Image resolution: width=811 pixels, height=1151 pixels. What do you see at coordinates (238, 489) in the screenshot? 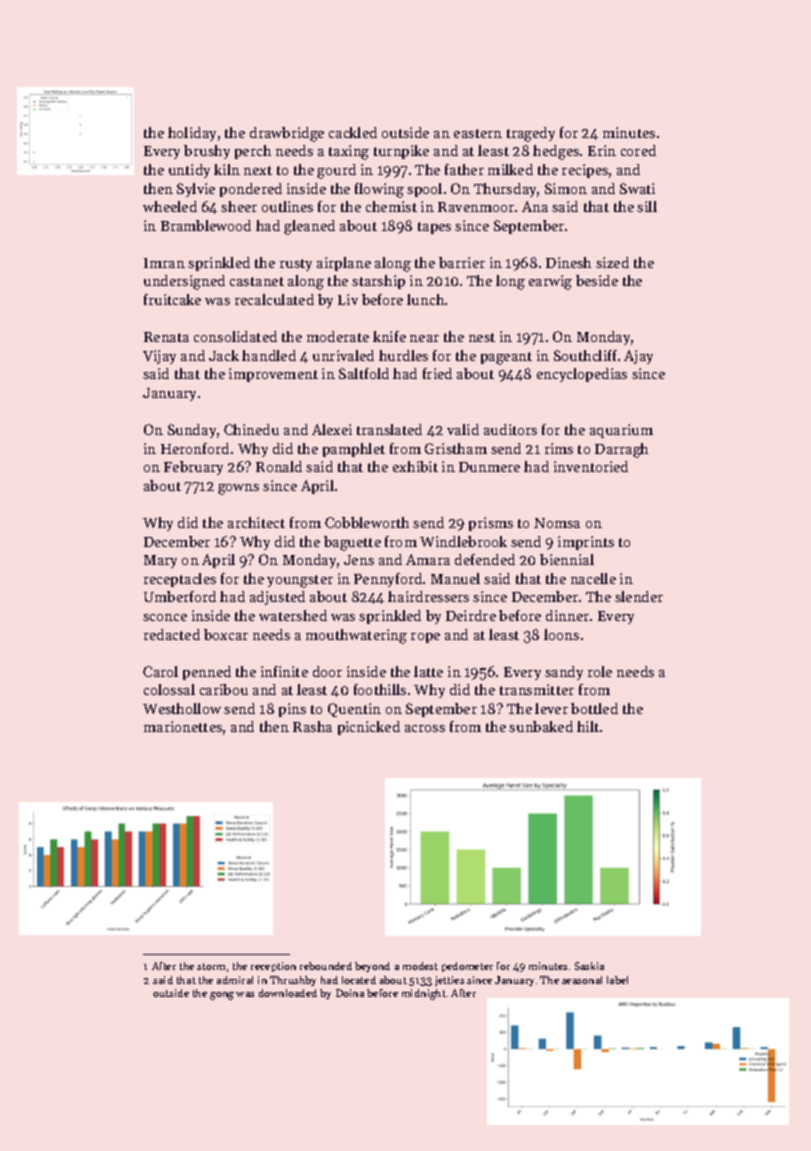
I see `gowns` at bounding box center [238, 489].
